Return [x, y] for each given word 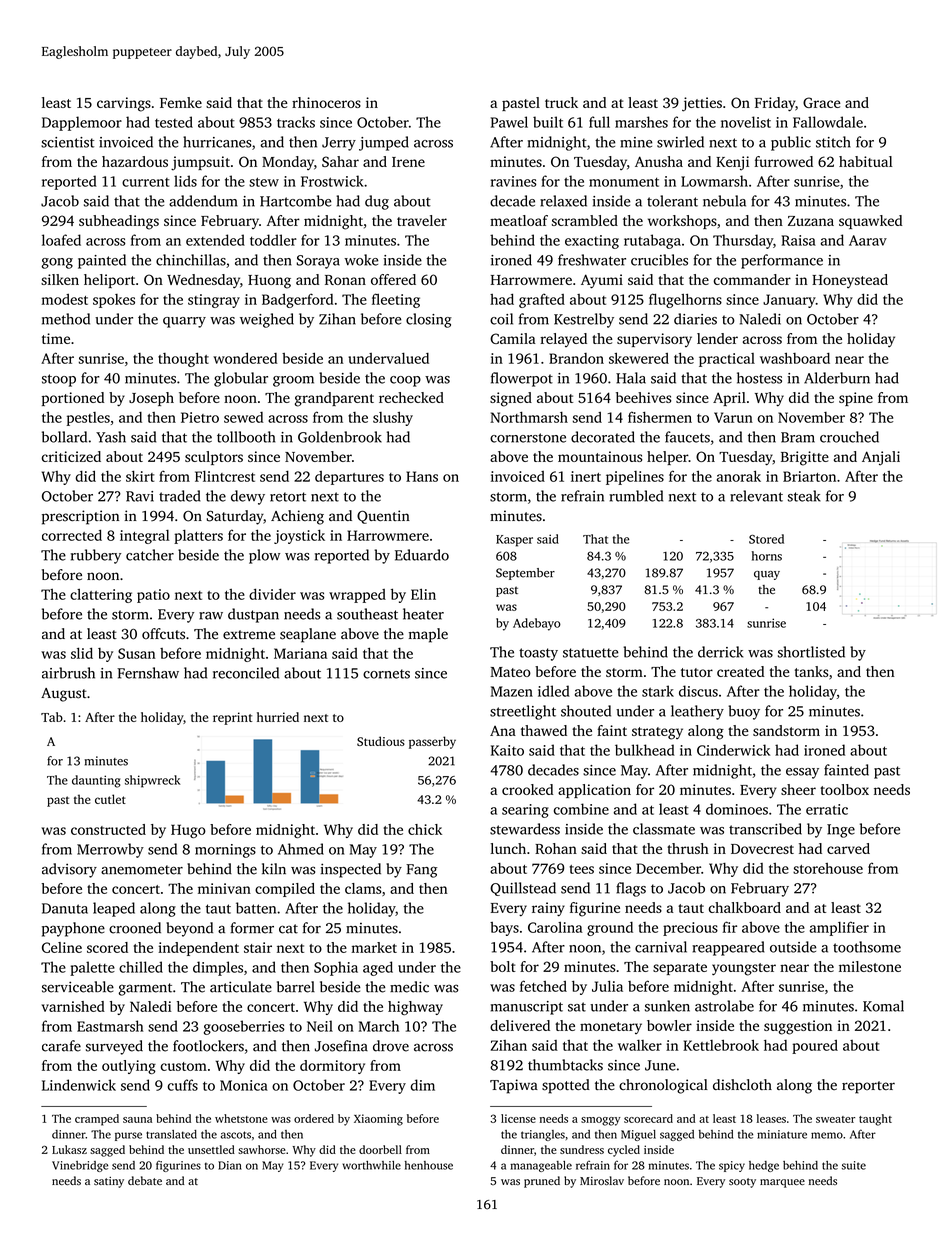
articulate [241, 987]
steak [804, 496]
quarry [184, 322]
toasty [538, 654]
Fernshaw [148, 673]
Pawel [509, 122]
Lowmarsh [714, 181]
